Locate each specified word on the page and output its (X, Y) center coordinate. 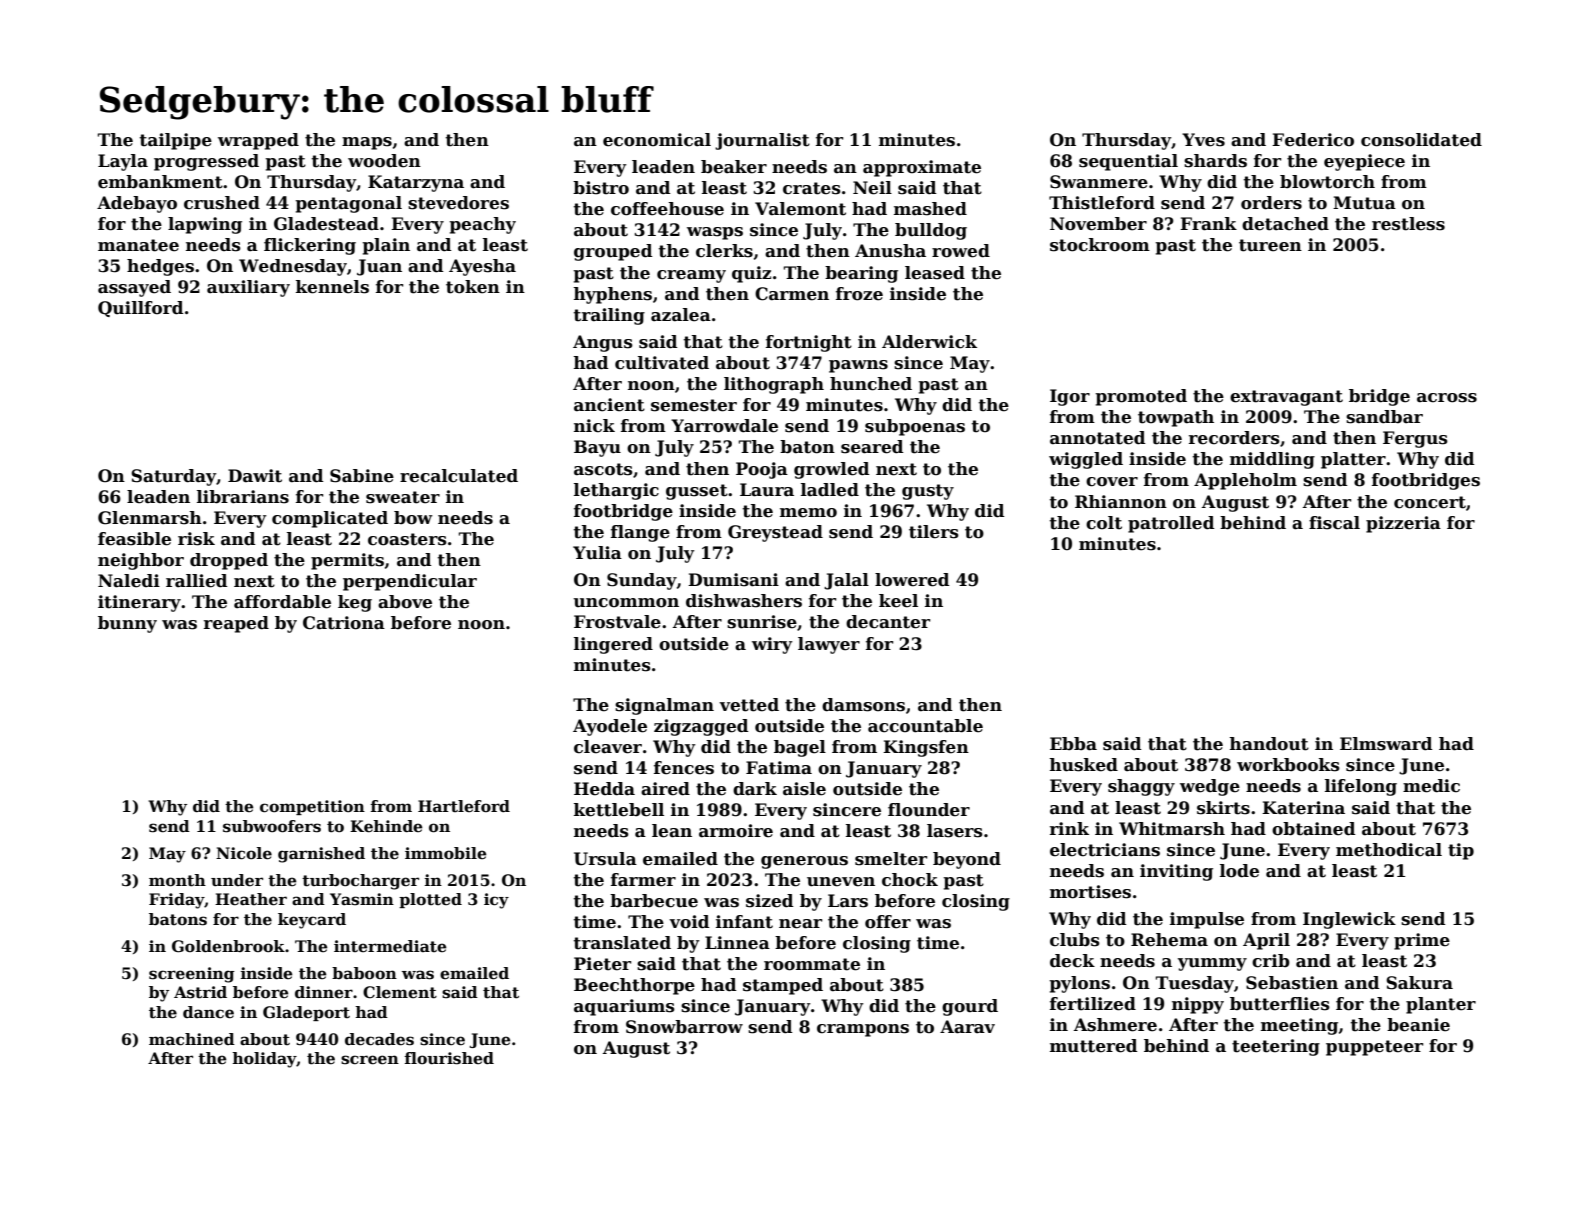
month (177, 880)
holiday (264, 1060)
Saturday (173, 477)
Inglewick (1349, 920)
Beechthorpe (634, 986)
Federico (1313, 140)
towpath (1176, 418)
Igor (1070, 397)
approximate (922, 168)
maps (367, 143)
